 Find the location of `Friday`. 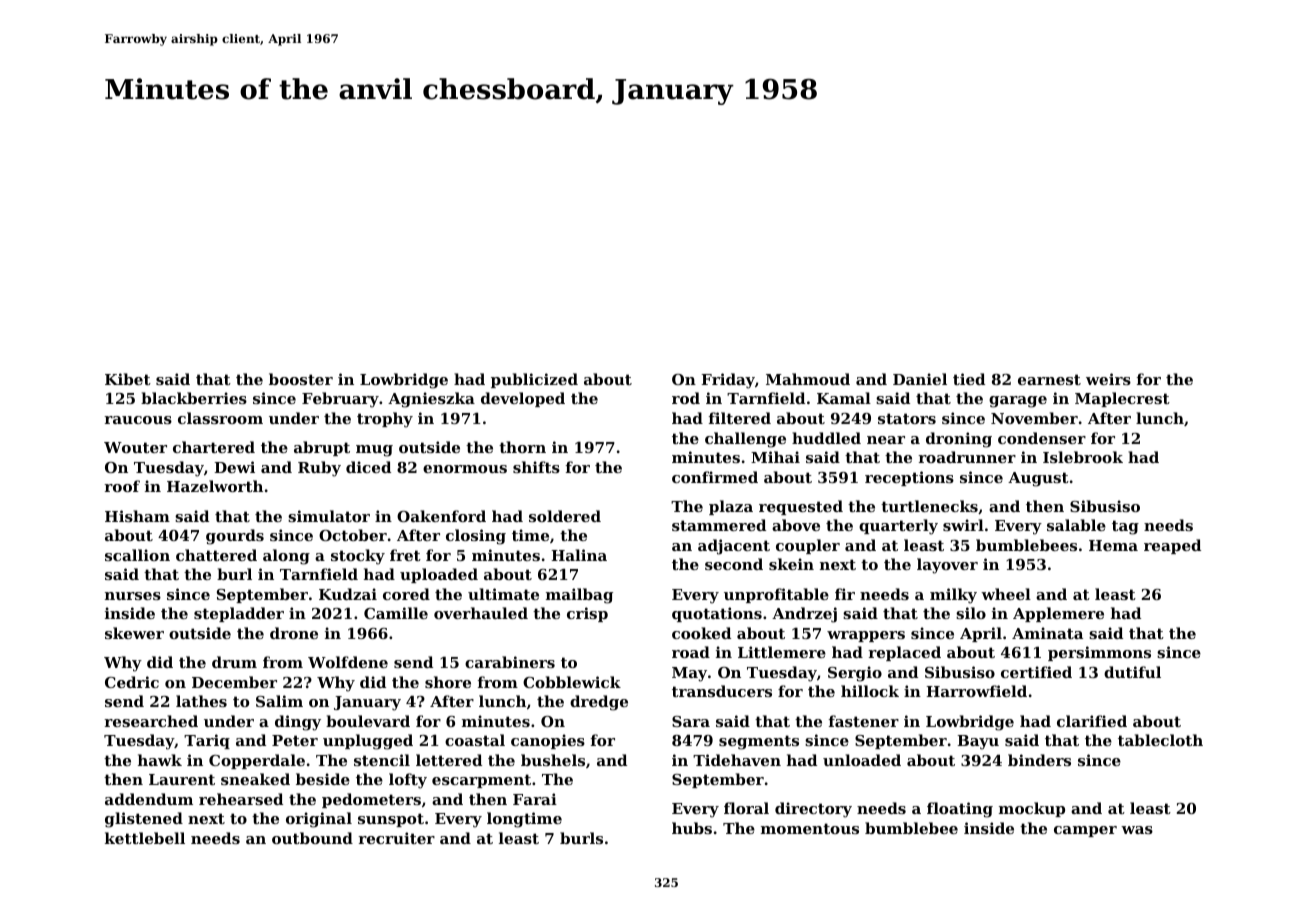

Friday is located at coordinates (728, 381).
